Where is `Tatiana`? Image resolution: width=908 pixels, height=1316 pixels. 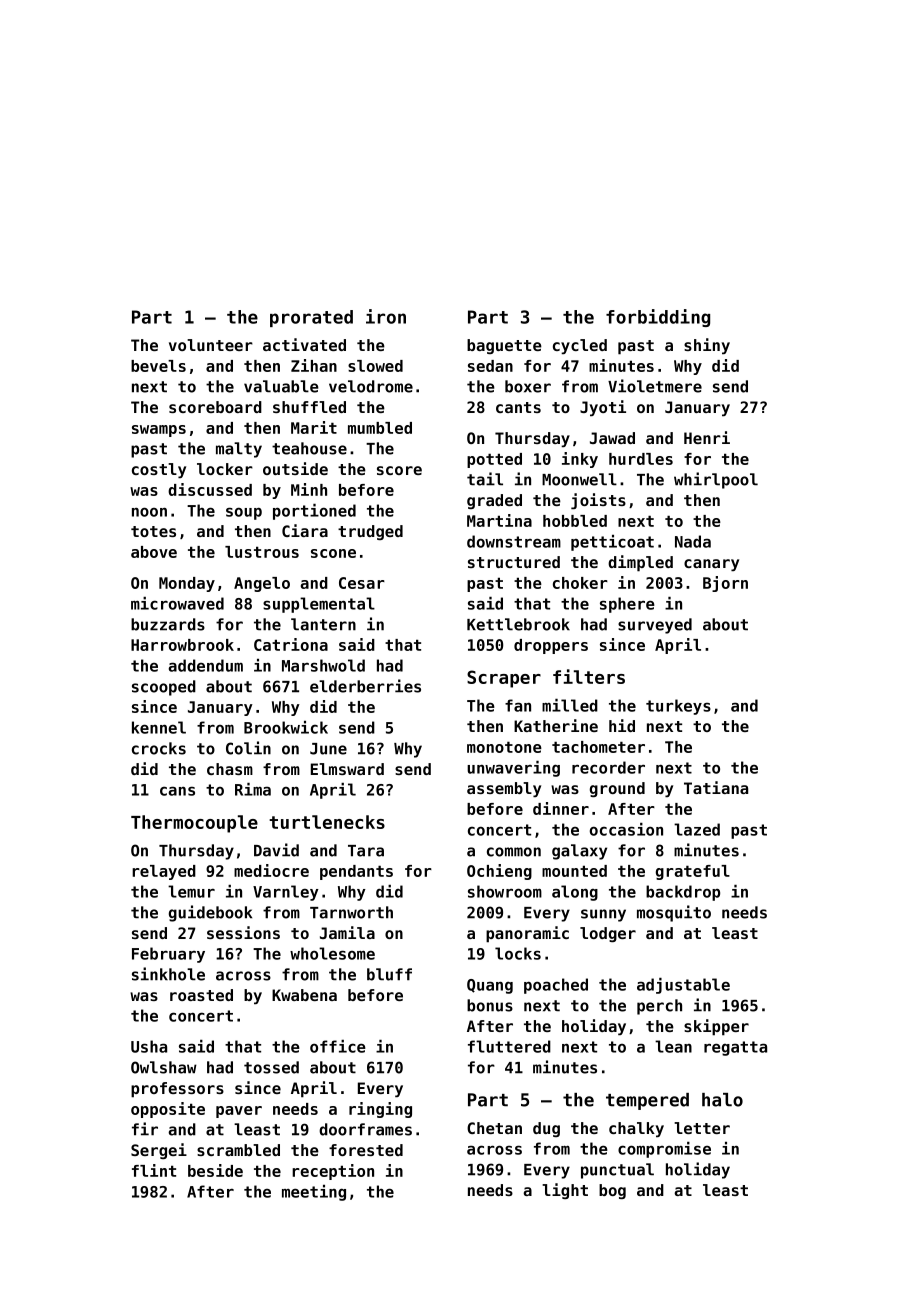 Tatiana is located at coordinates (716, 787).
